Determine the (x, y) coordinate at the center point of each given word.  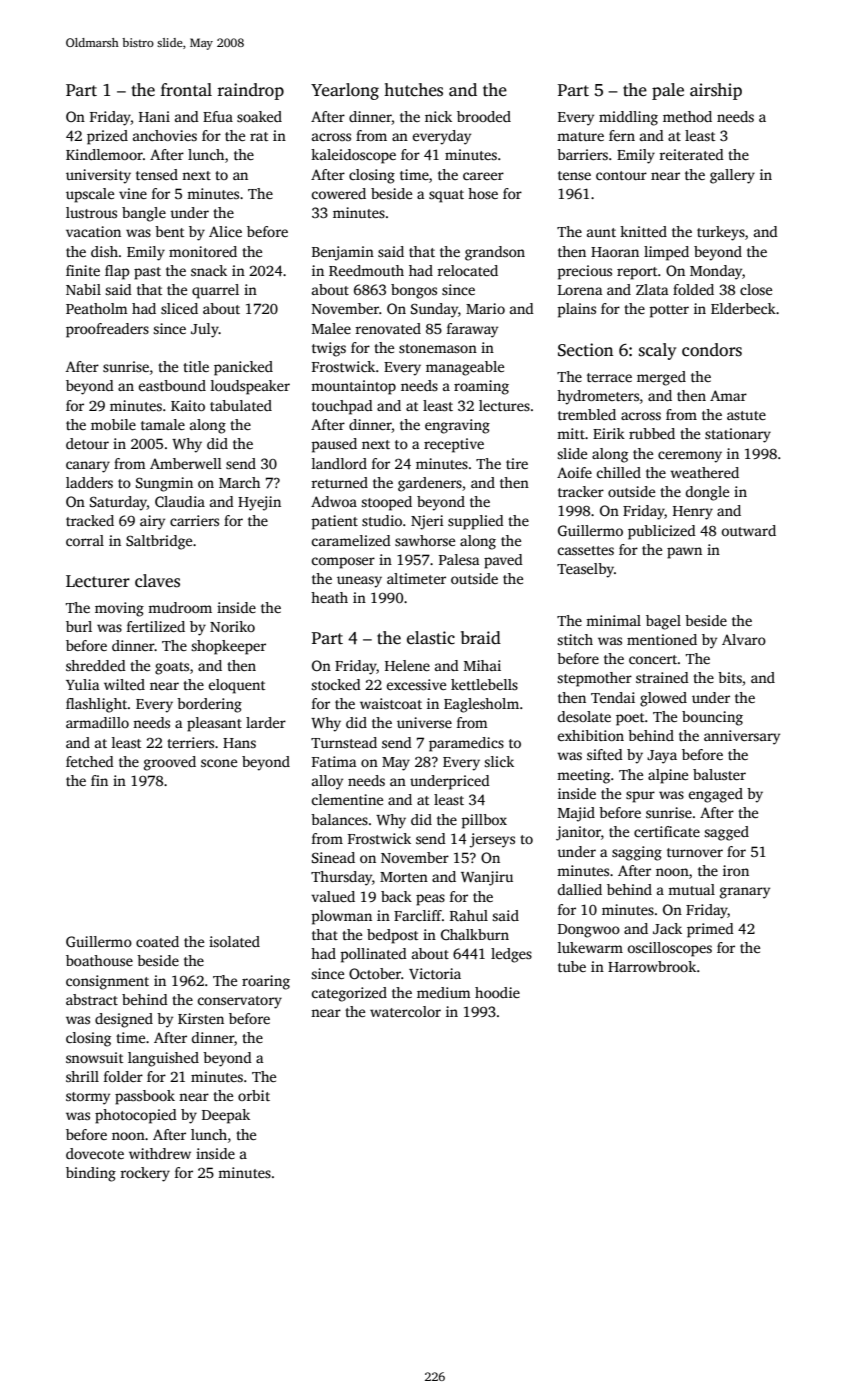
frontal (186, 90)
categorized (349, 994)
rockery (145, 1174)
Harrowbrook (652, 966)
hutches (413, 90)
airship (716, 91)
